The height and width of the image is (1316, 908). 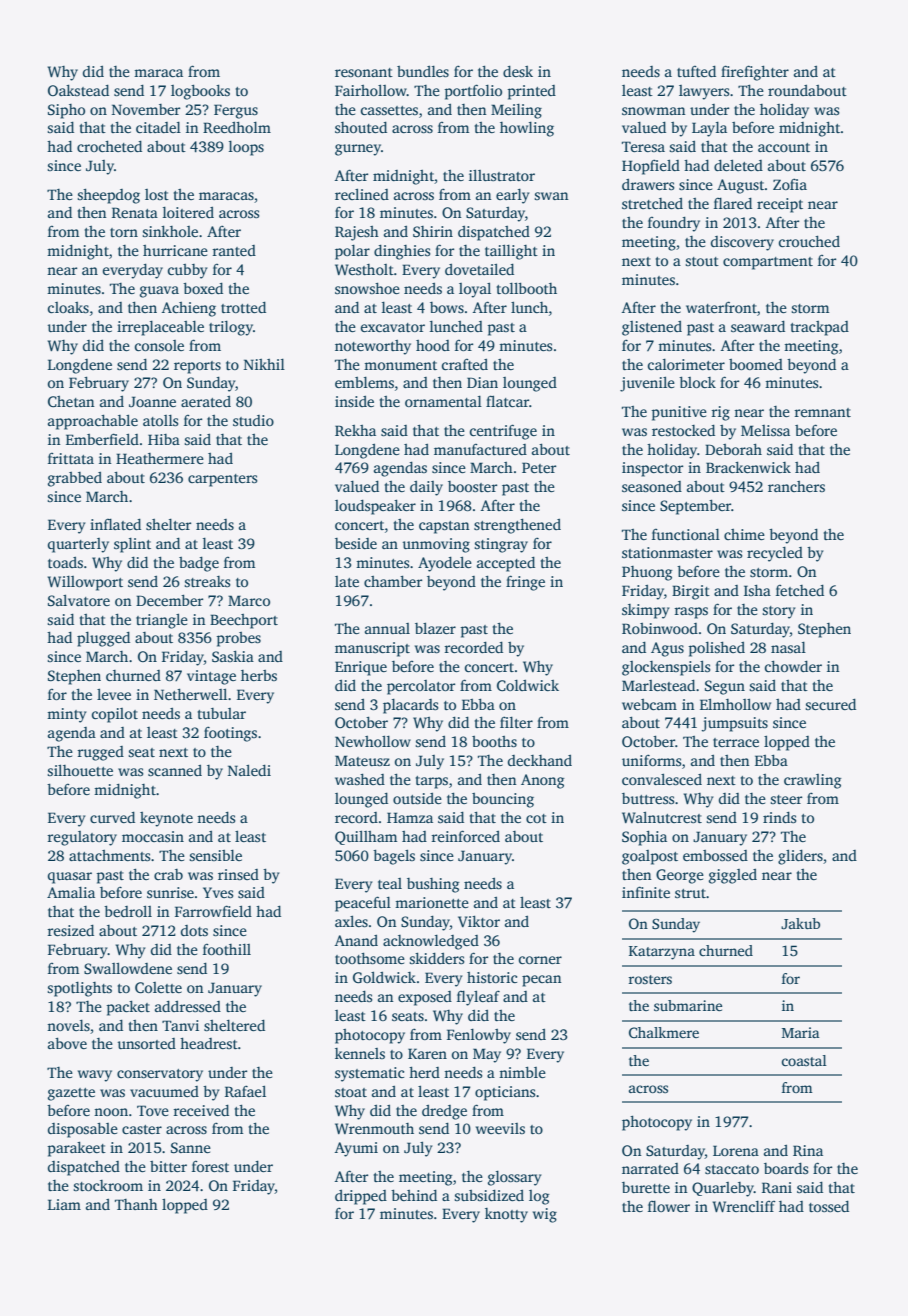 I want to click on plugged, so click(x=103, y=639).
